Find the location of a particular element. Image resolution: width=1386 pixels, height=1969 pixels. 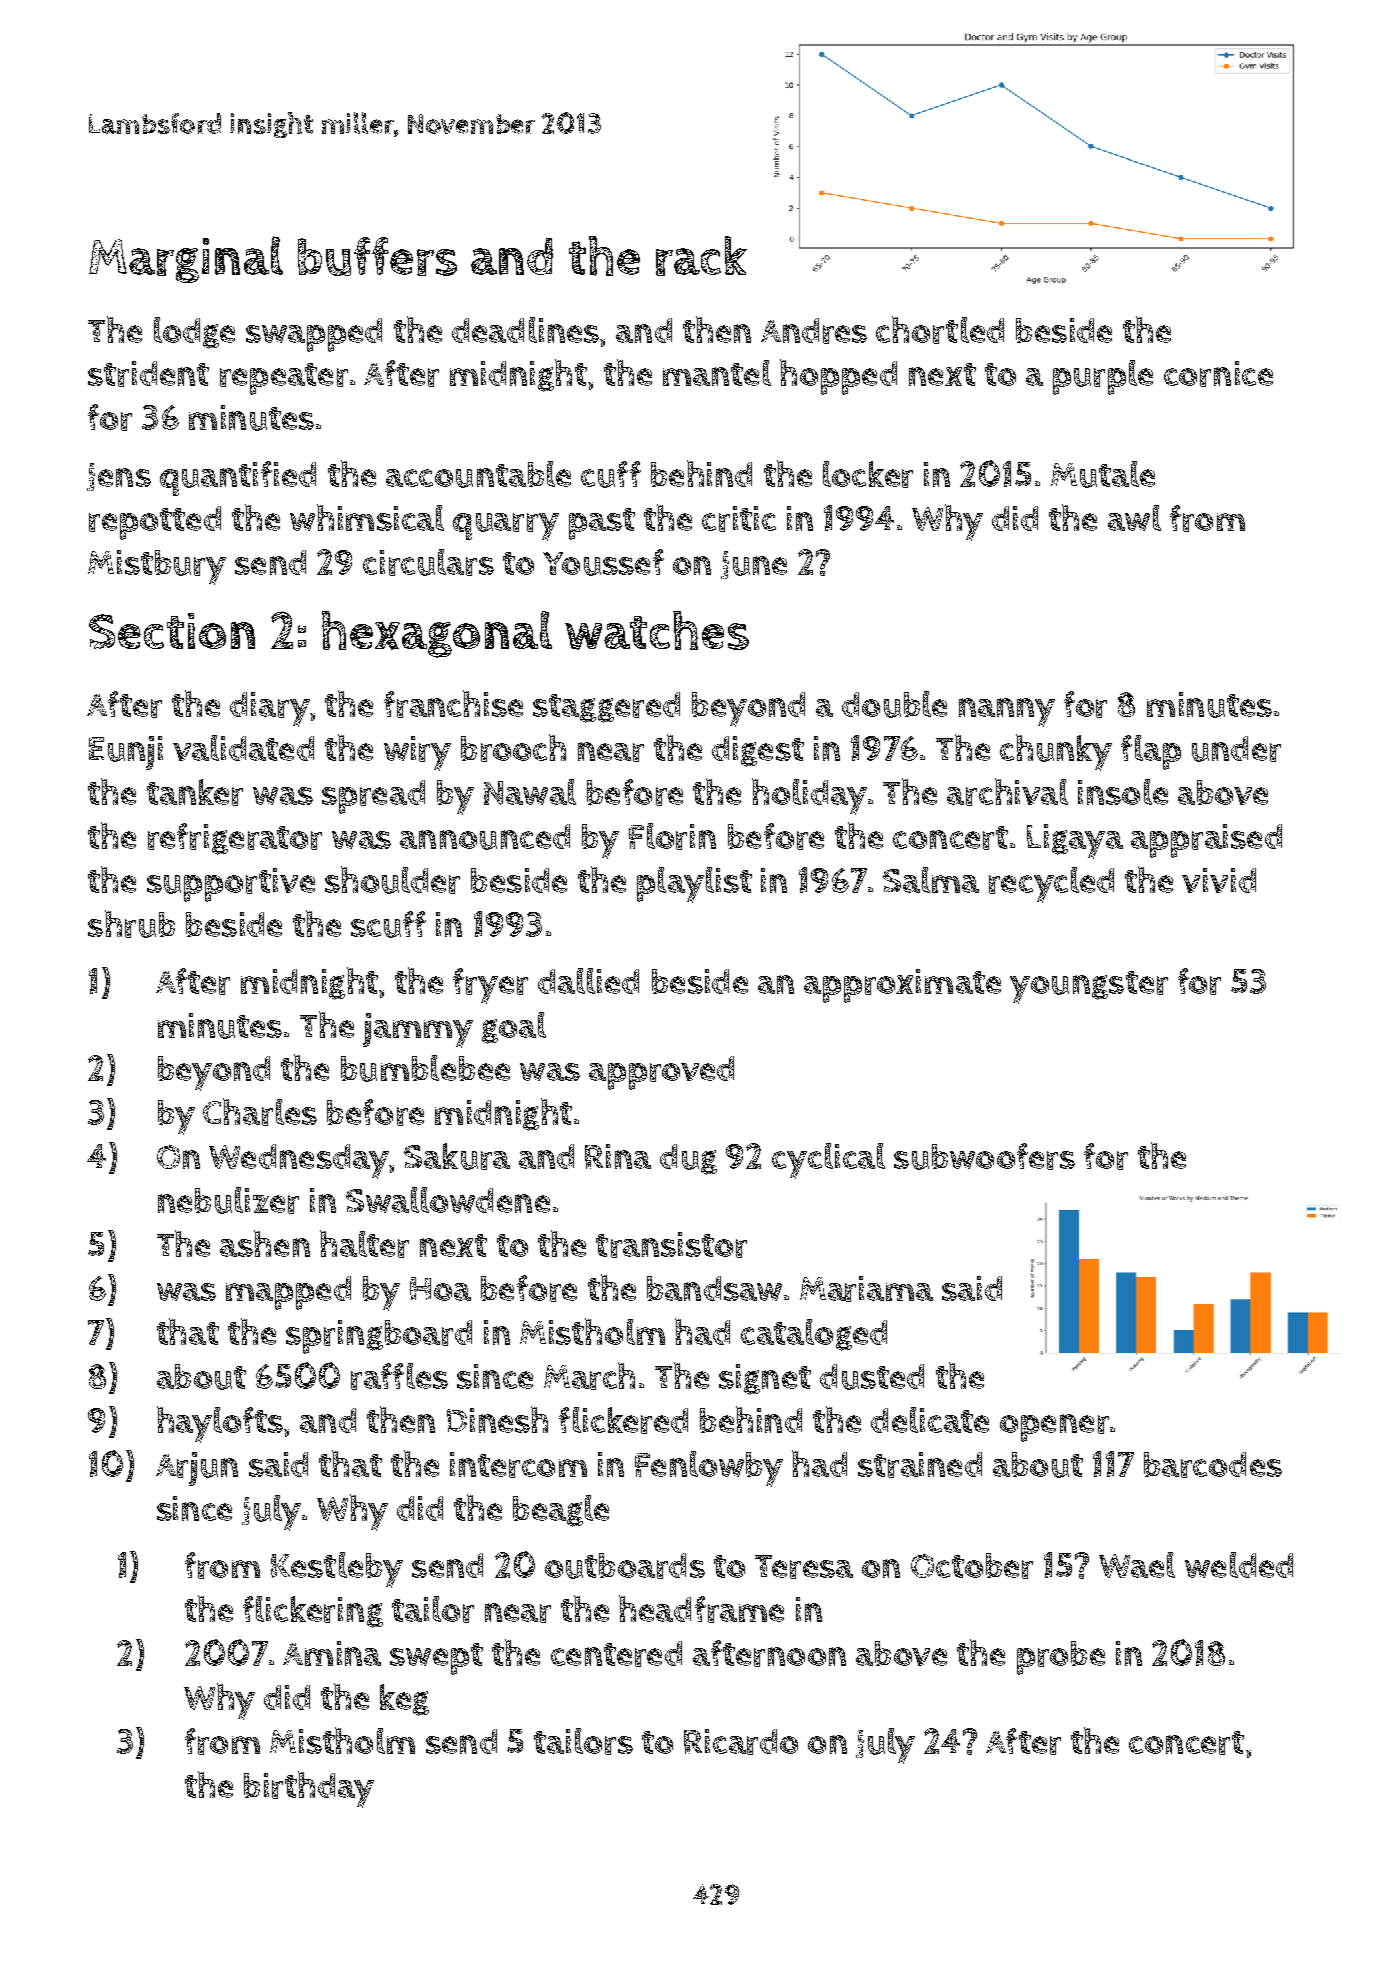

accountable is located at coordinates (478, 474).
